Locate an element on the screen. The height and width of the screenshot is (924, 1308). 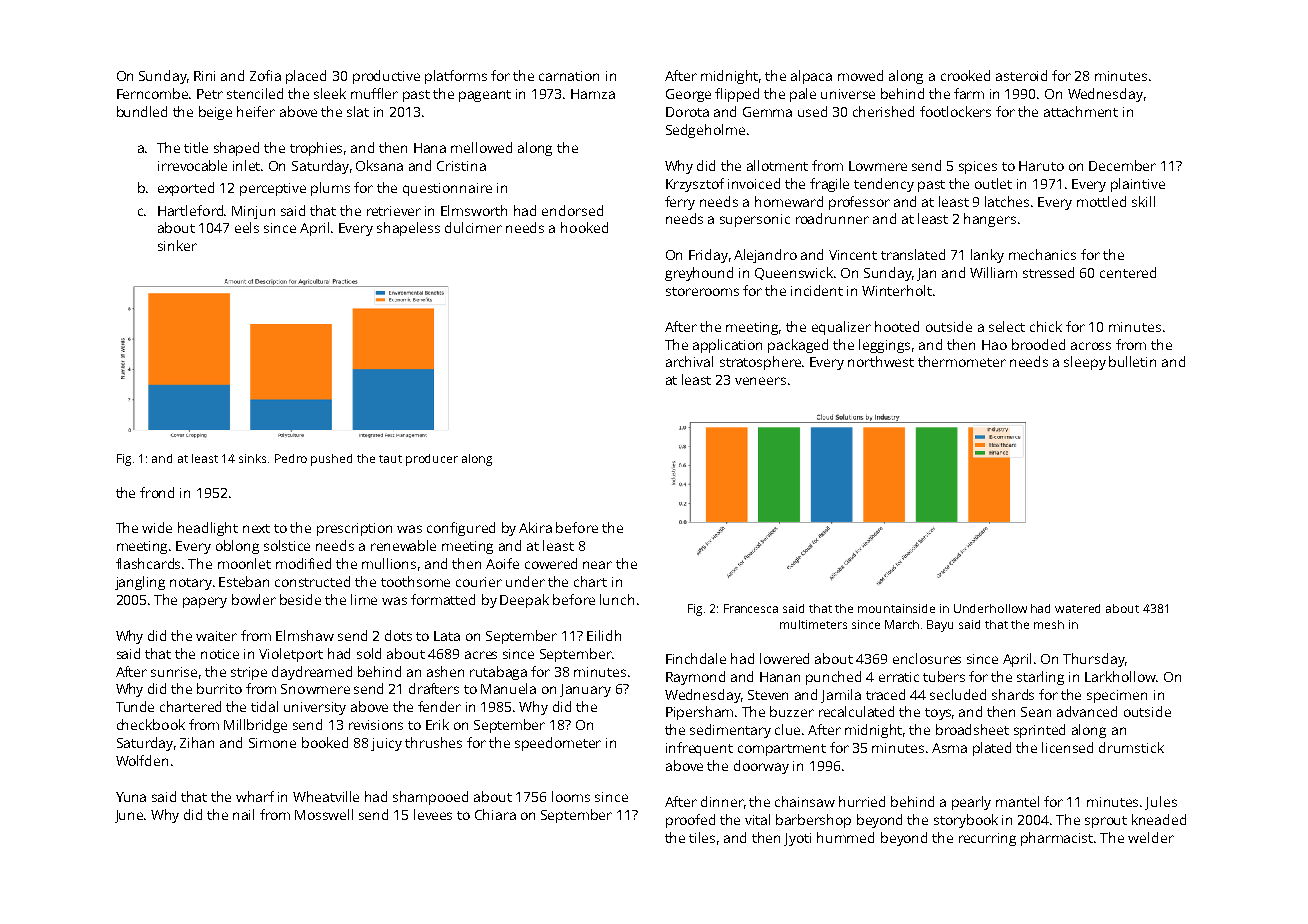
sinker is located at coordinates (177, 245).
